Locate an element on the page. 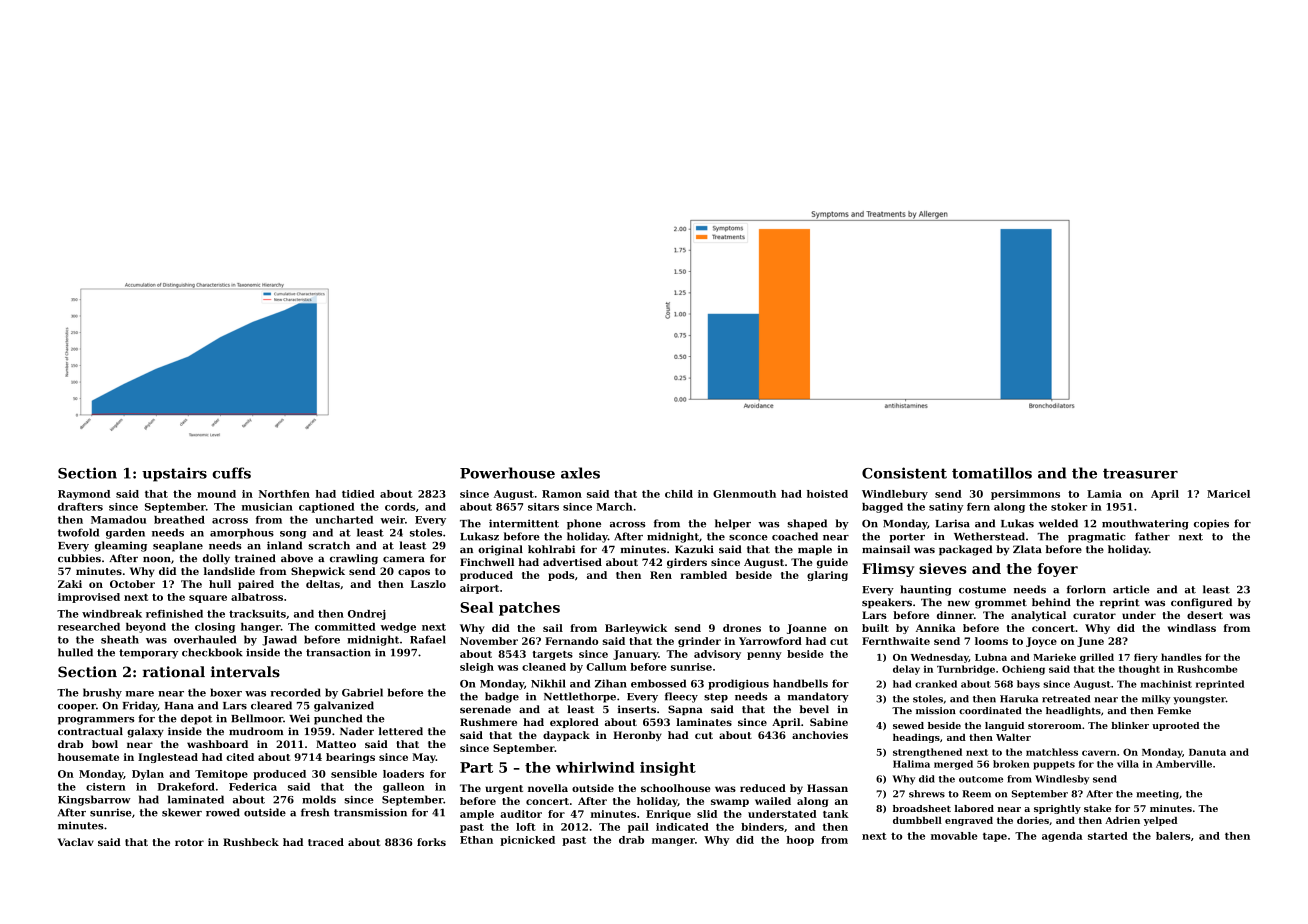 This document has width=1308, height=924. upstairs is located at coordinates (174, 474).
